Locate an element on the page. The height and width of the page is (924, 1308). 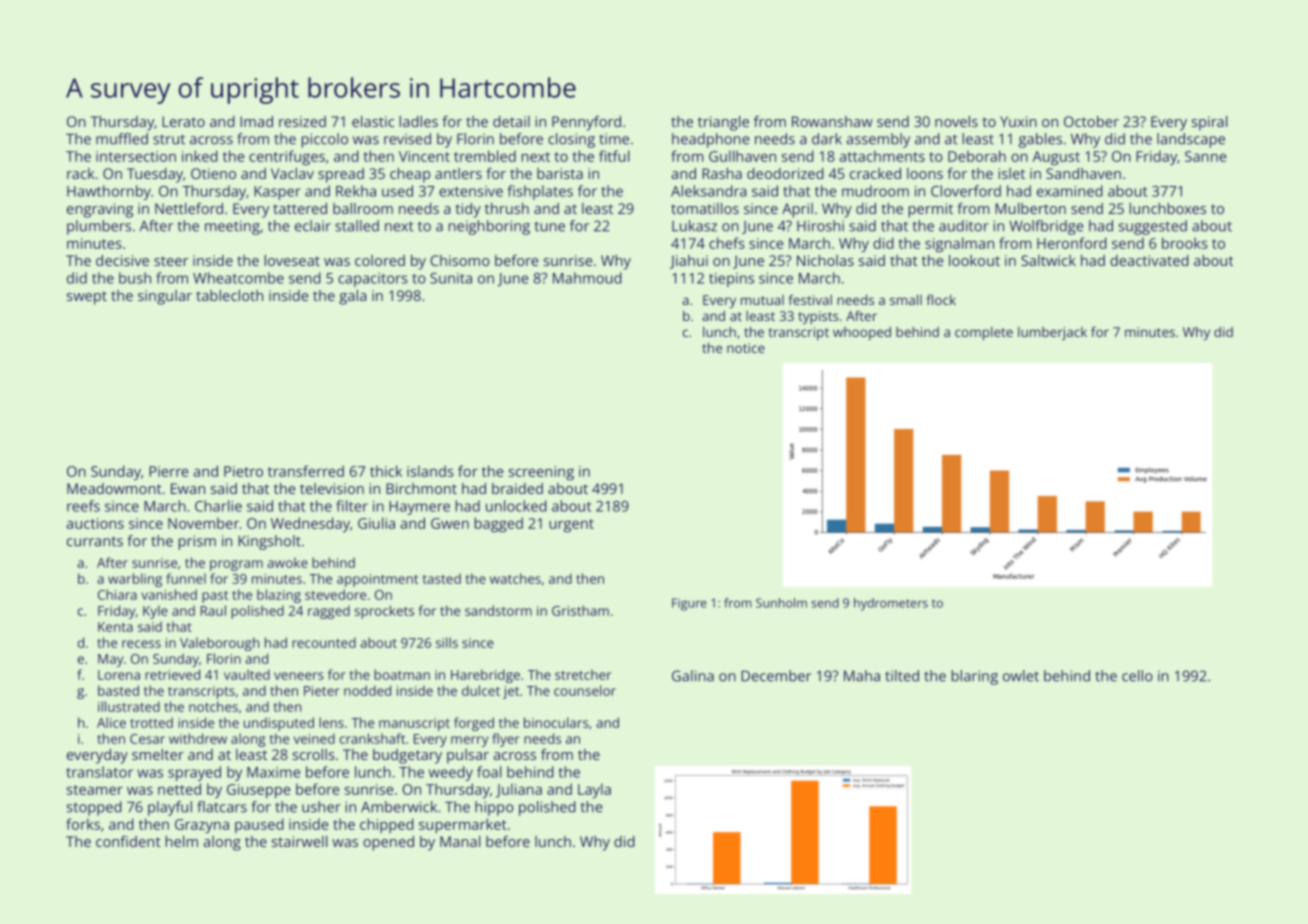
screening is located at coordinates (541, 473).
